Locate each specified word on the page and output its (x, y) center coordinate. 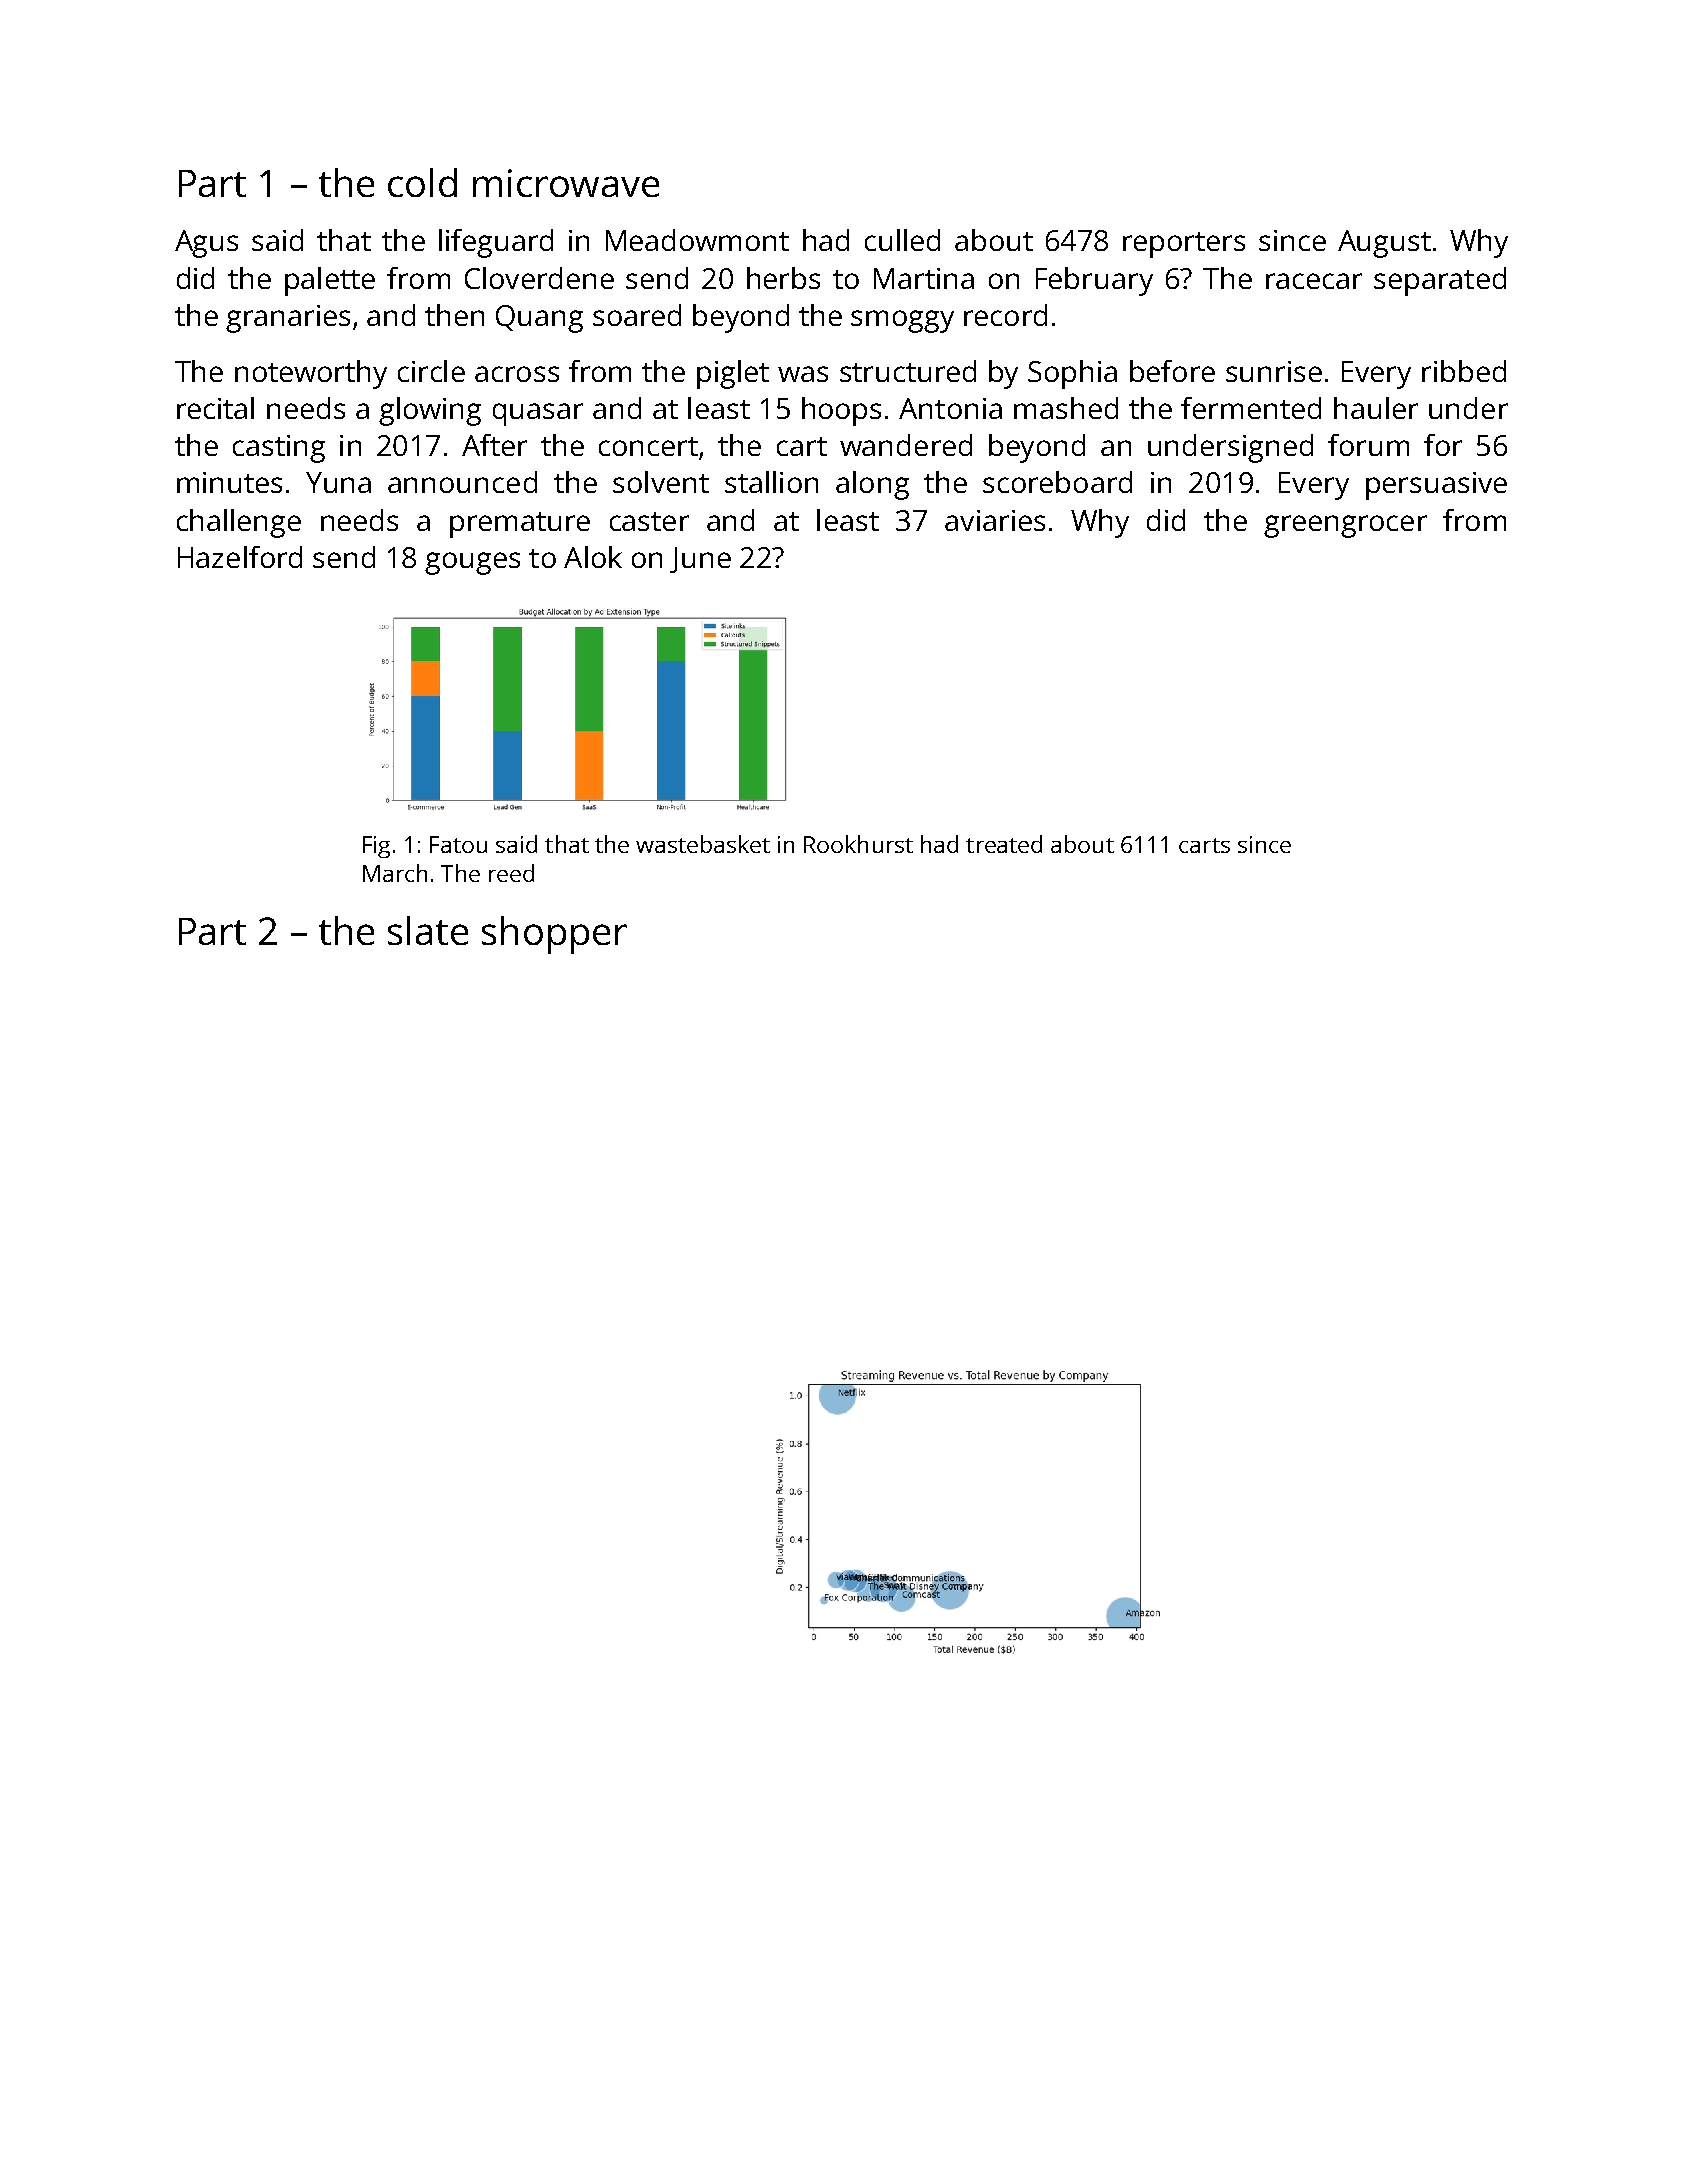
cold (422, 182)
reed (511, 873)
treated (1004, 844)
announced (462, 482)
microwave (566, 183)
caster (649, 521)
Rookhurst (858, 844)
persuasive (1436, 486)
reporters (1184, 245)
